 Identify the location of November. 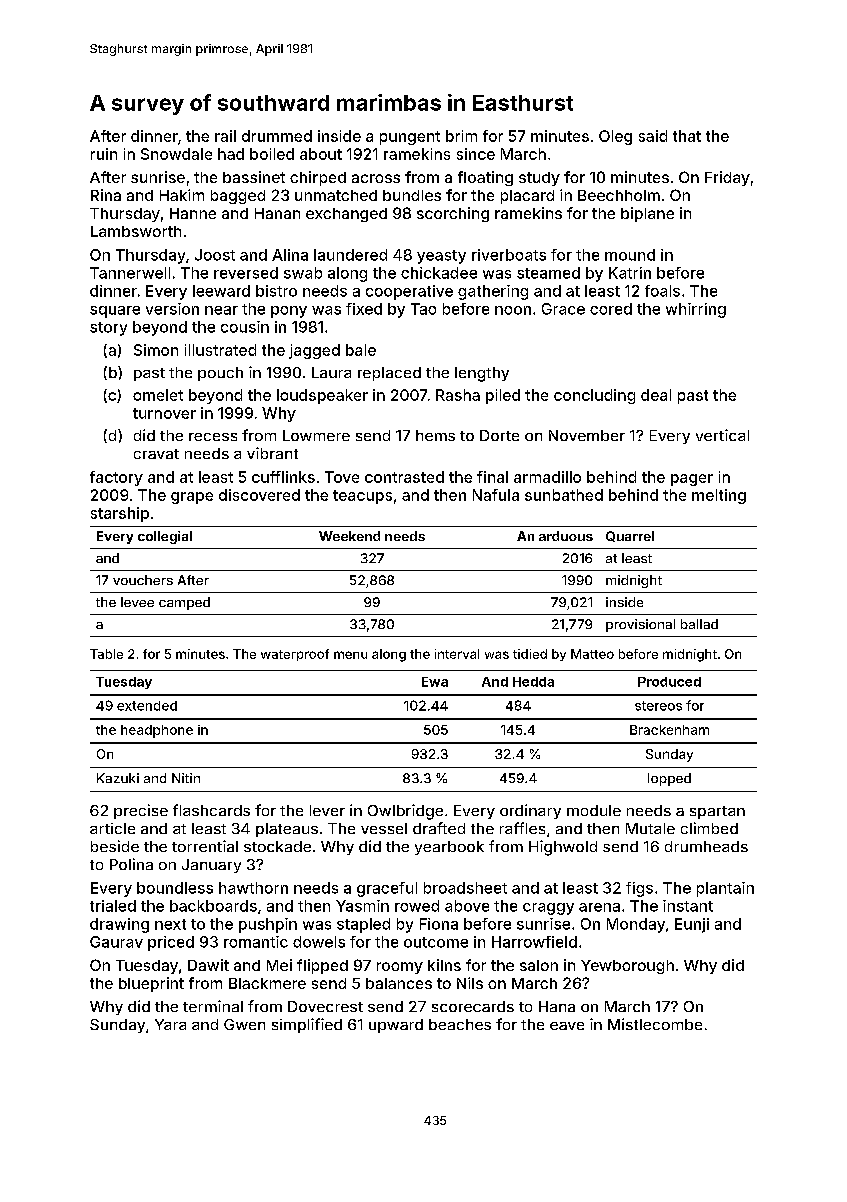
(587, 435).
